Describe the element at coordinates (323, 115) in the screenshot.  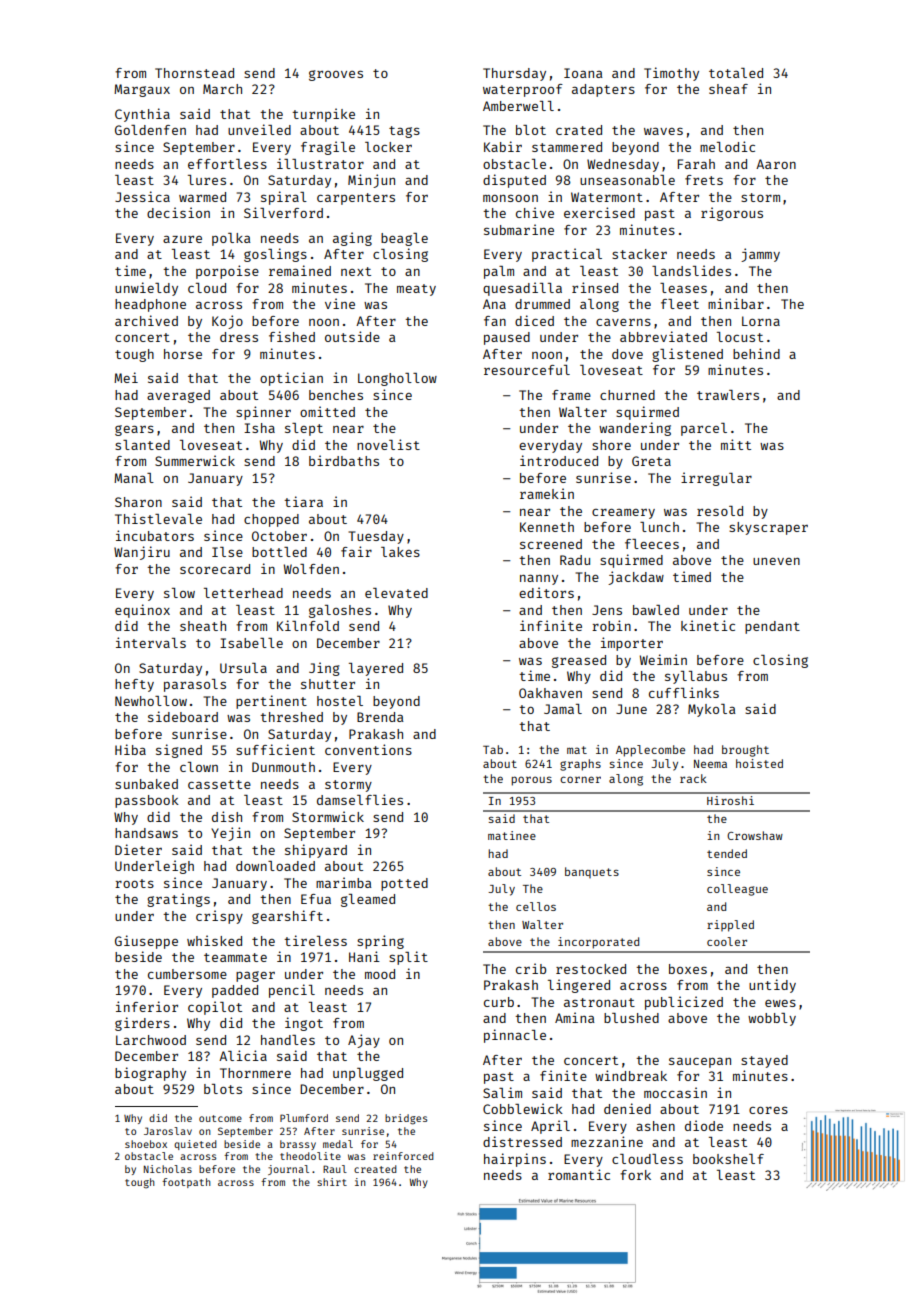
I see `turnpike` at that location.
